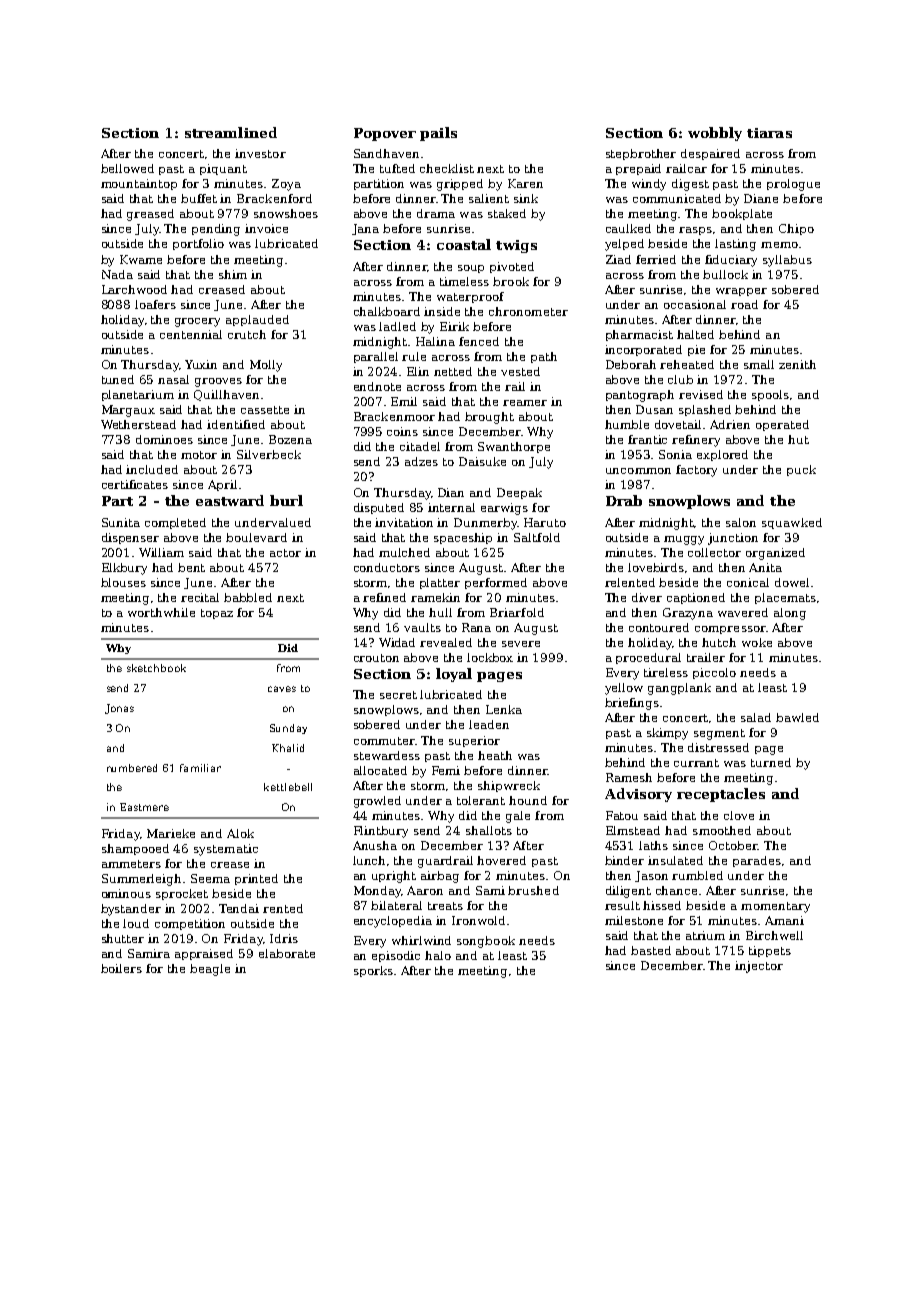  I want to click on tiaras, so click(769, 133).
